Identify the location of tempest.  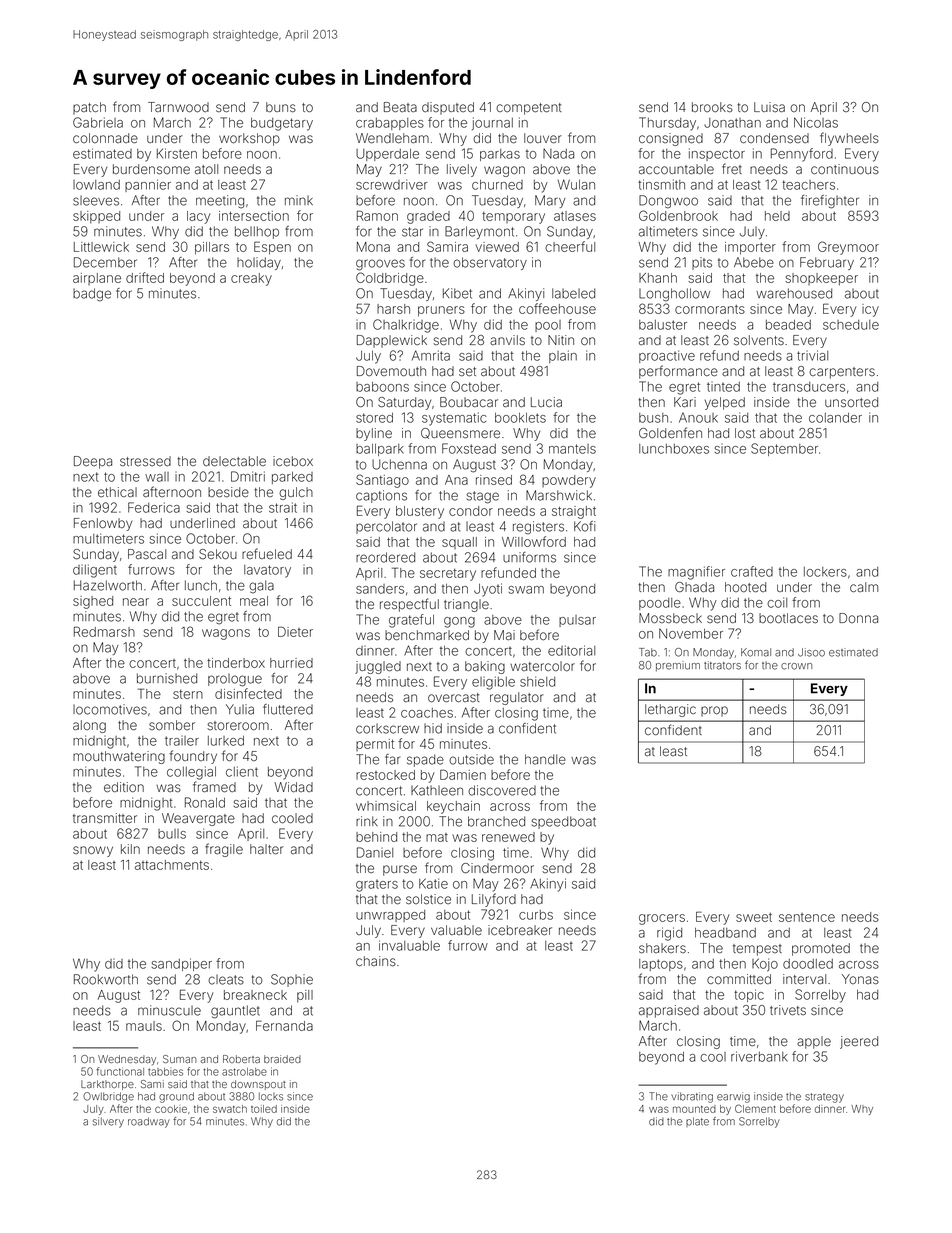
(757, 950).
